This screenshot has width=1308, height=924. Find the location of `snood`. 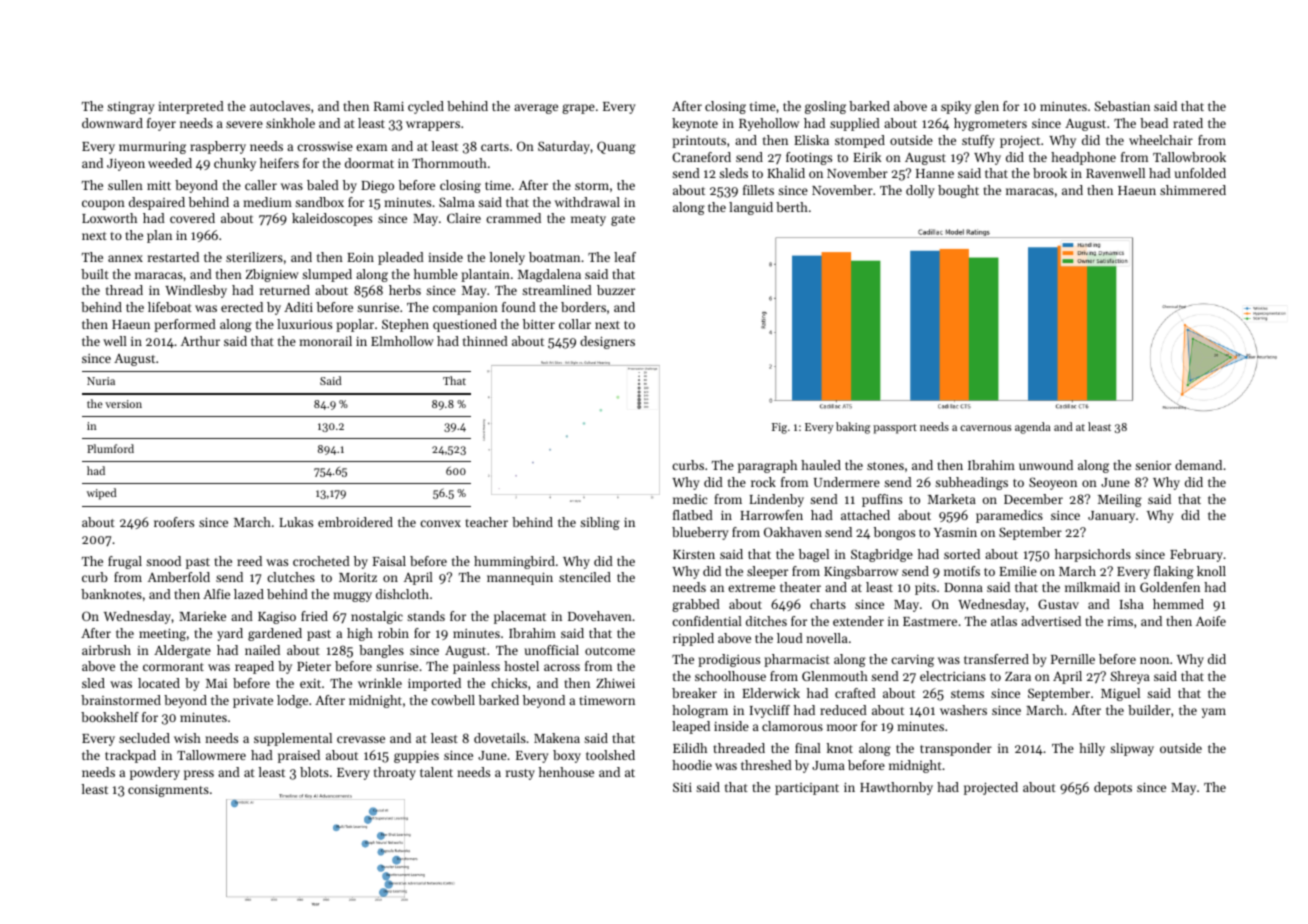

snood is located at coordinates (163, 561).
